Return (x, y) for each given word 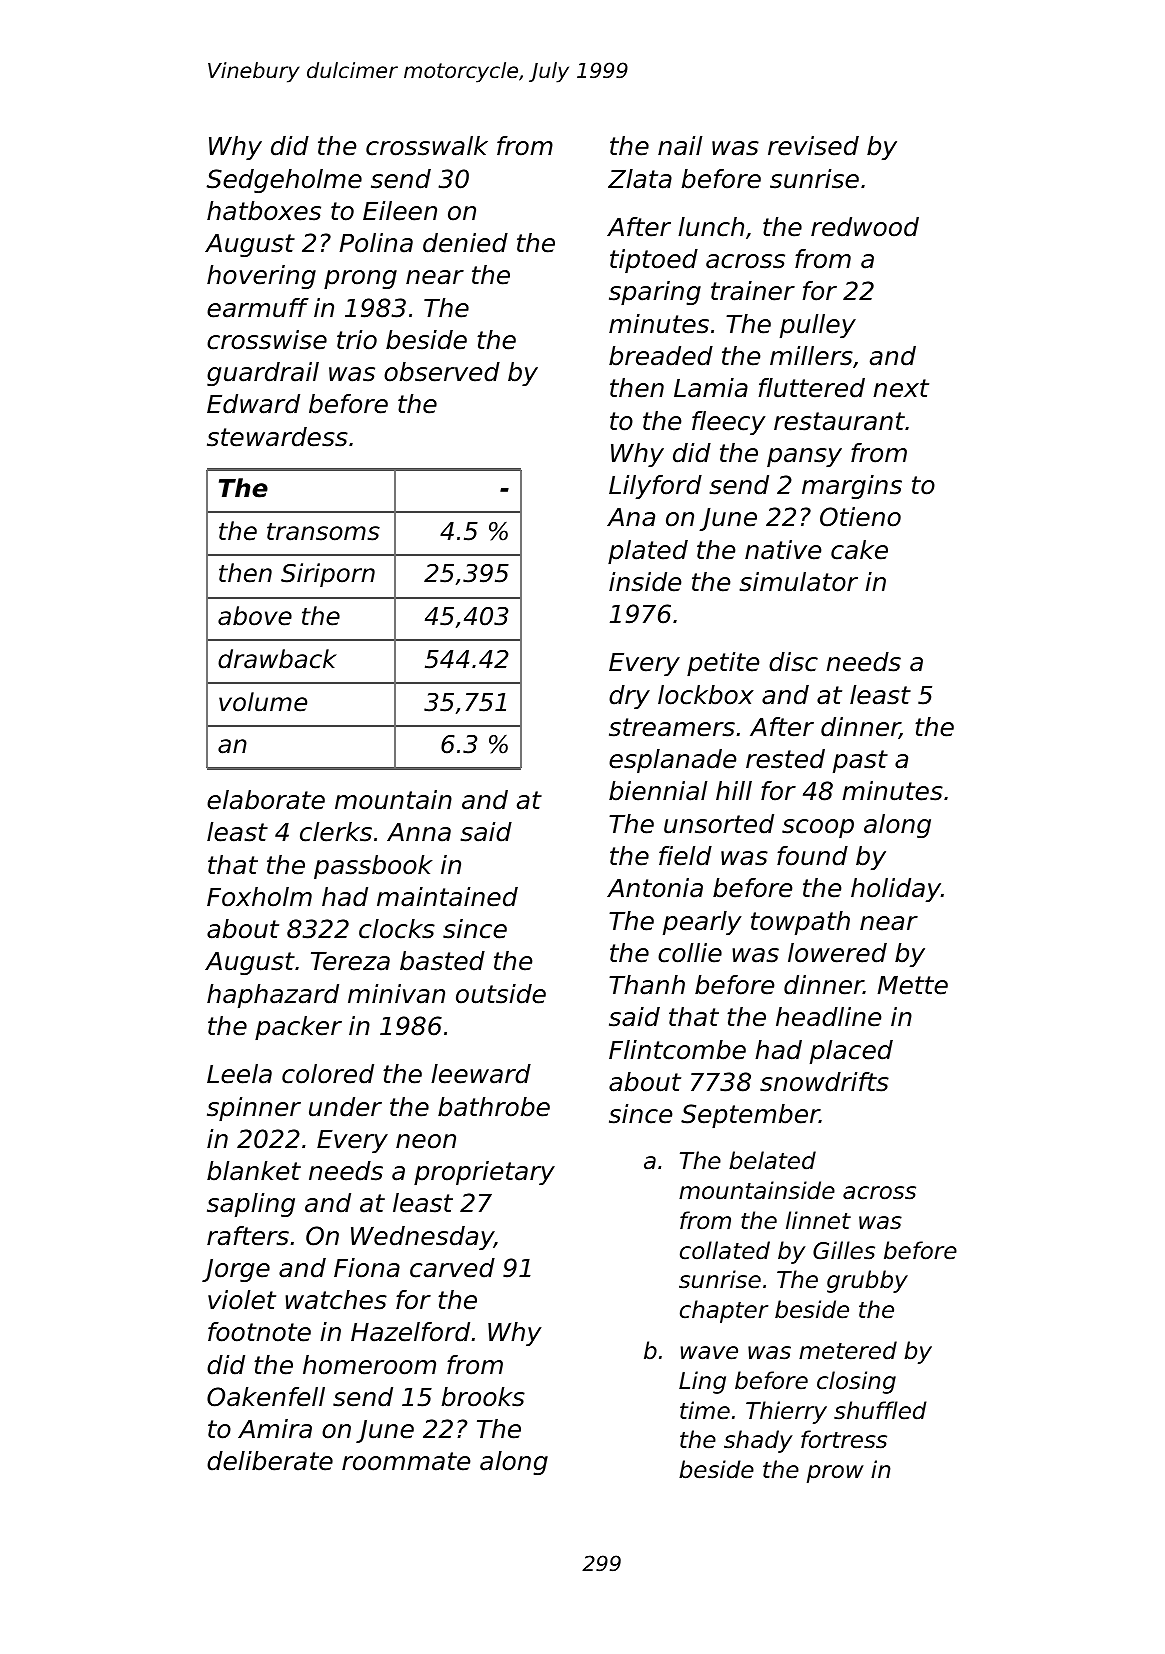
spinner (254, 1109)
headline (828, 1017)
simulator (798, 582)
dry (629, 697)
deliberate (270, 1461)
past (860, 761)
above (255, 616)
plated (648, 552)
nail (680, 146)
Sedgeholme (284, 181)
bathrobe (494, 1107)
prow (835, 1474)
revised (813, 146)
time (705, 1410)
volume (263, 702)
